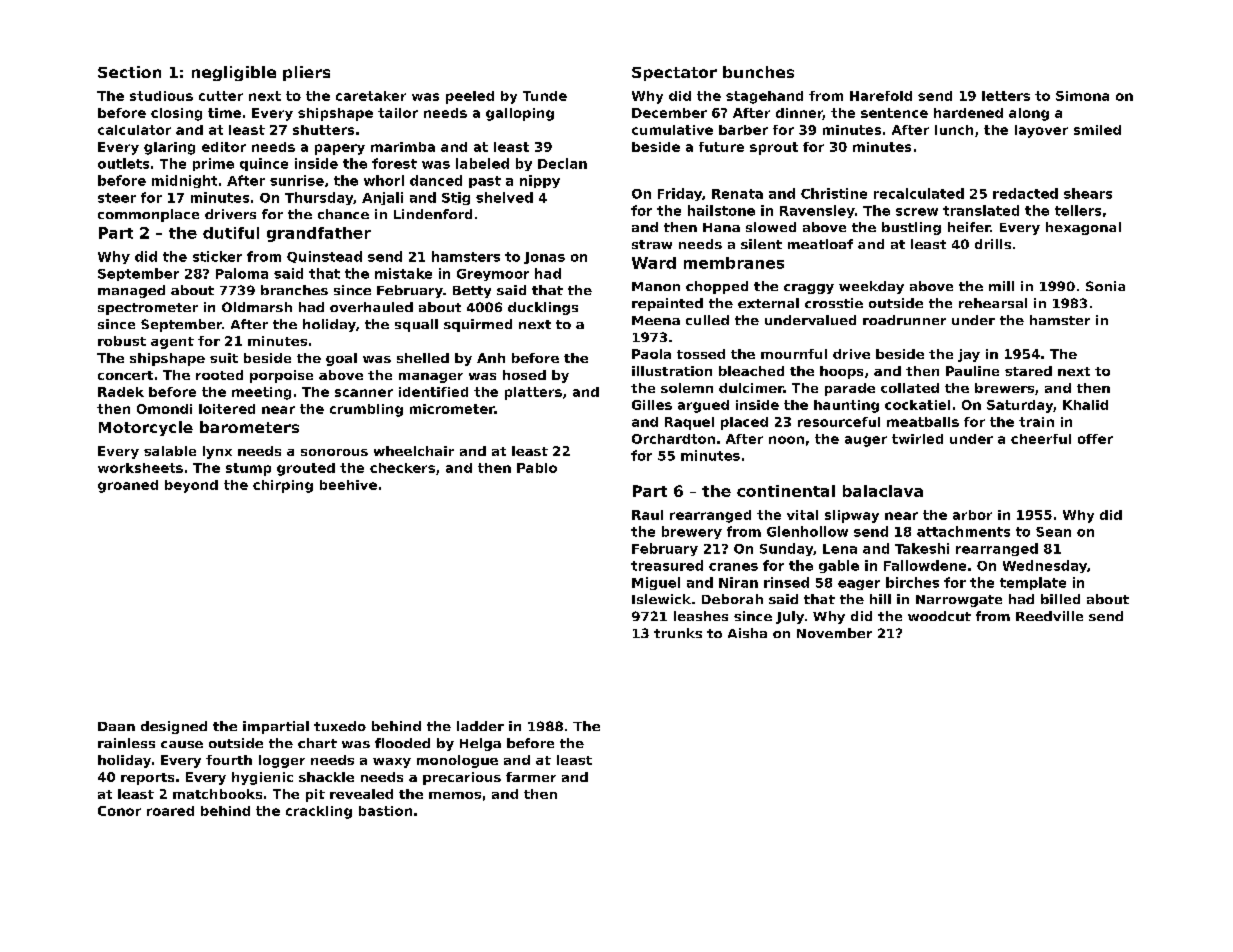  Describe the element at coordinates (283, 486) in the screenshot. I see `chirping` at that location.
